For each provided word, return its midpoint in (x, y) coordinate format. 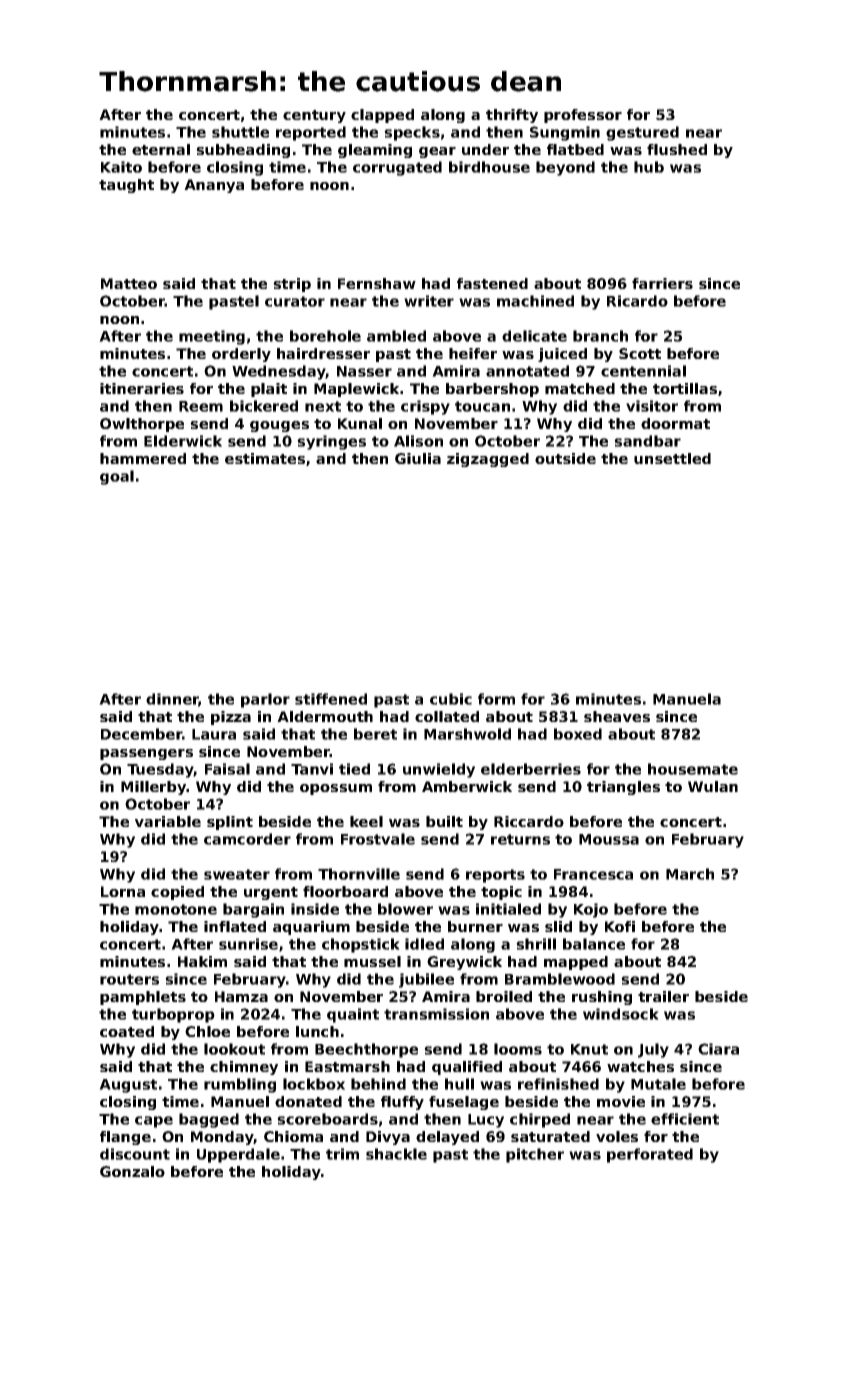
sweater (237, 874)
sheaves (617, 716)
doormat (675, 423)
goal (117, 477)
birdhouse (489, 167)
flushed (677, 149)
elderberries (531, 769)
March (690, 874)
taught (126, 186)
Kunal (360, 423)
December (142, 734)
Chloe (207, 1031)
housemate (693, 769)
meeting (212, 337)
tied (354, 769)
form (496, 699)
